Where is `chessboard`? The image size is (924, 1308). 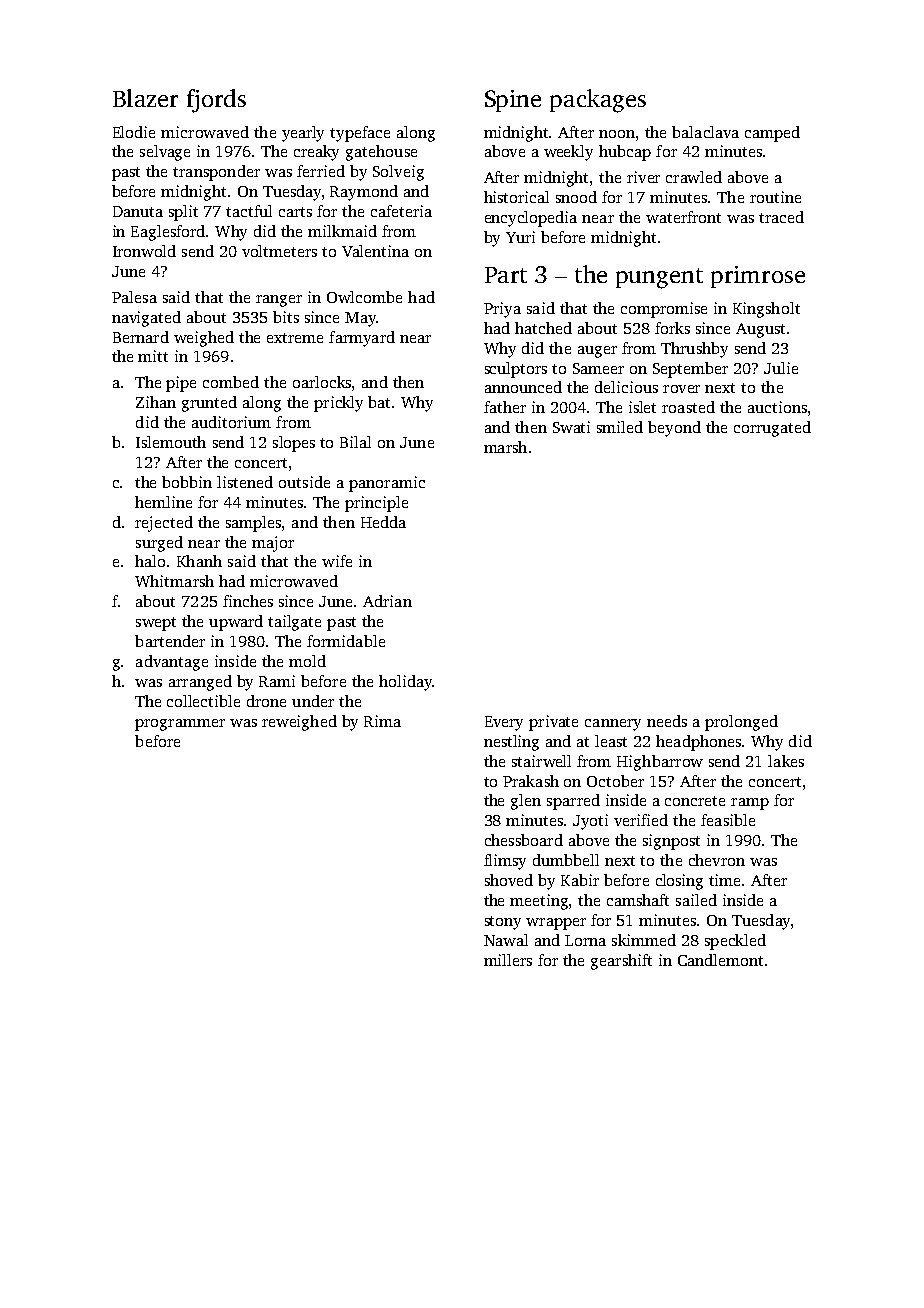
chessboard is located at coordinates (524, 840).
